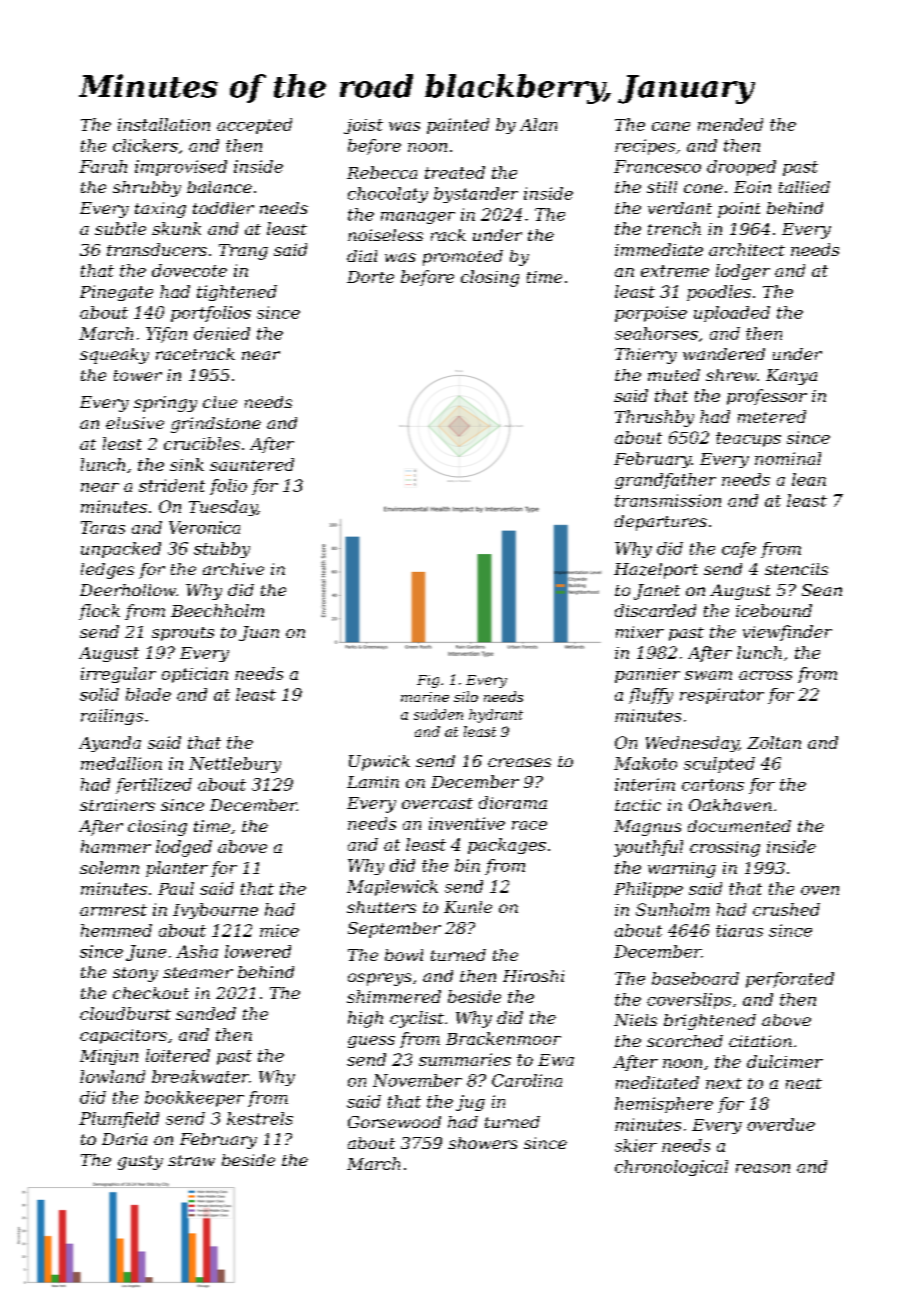 The height and width of the page is (1308, 924). I want to click on lodged, so click(184, 848).
